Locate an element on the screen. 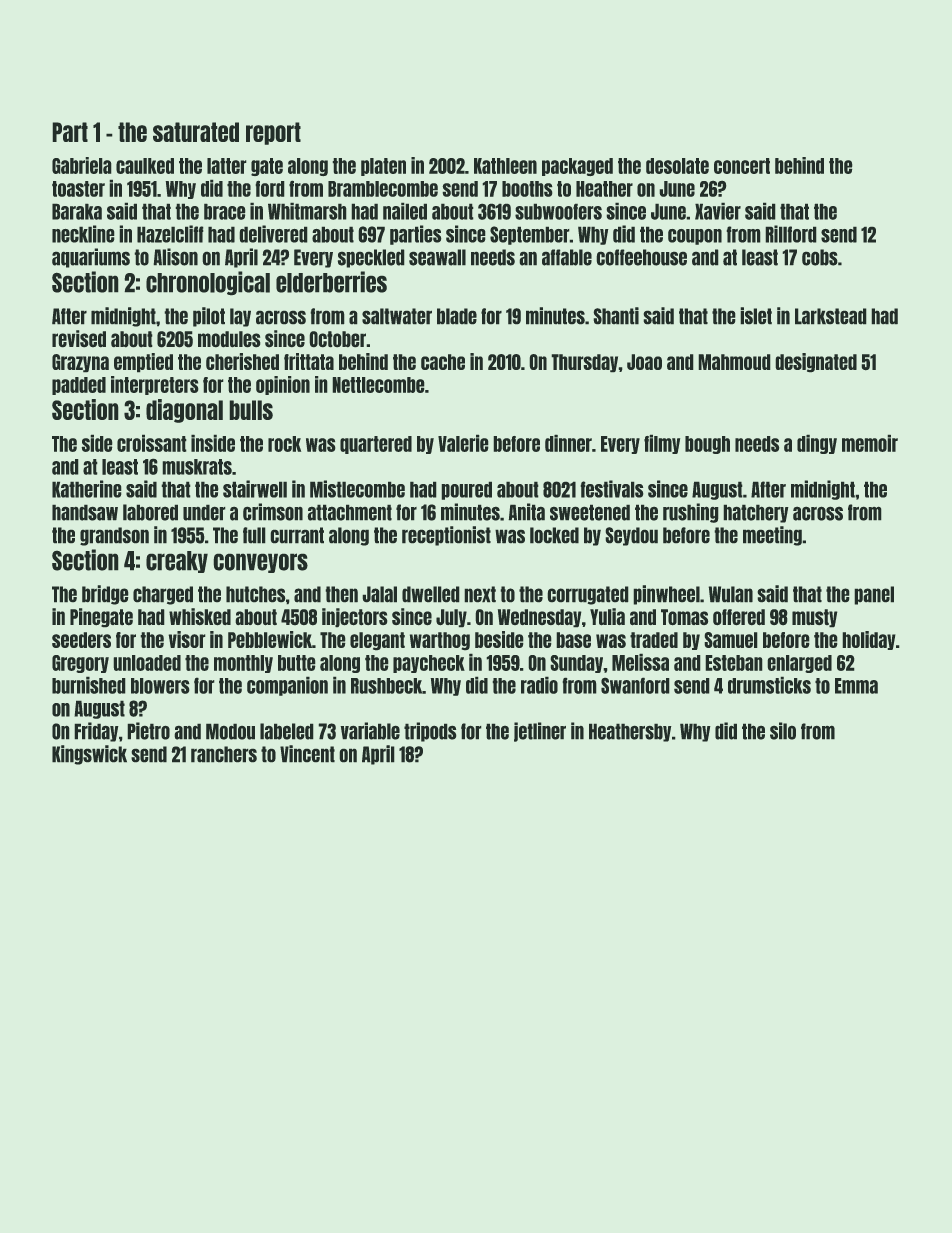  emptied is located at coordinates (143, 362).
